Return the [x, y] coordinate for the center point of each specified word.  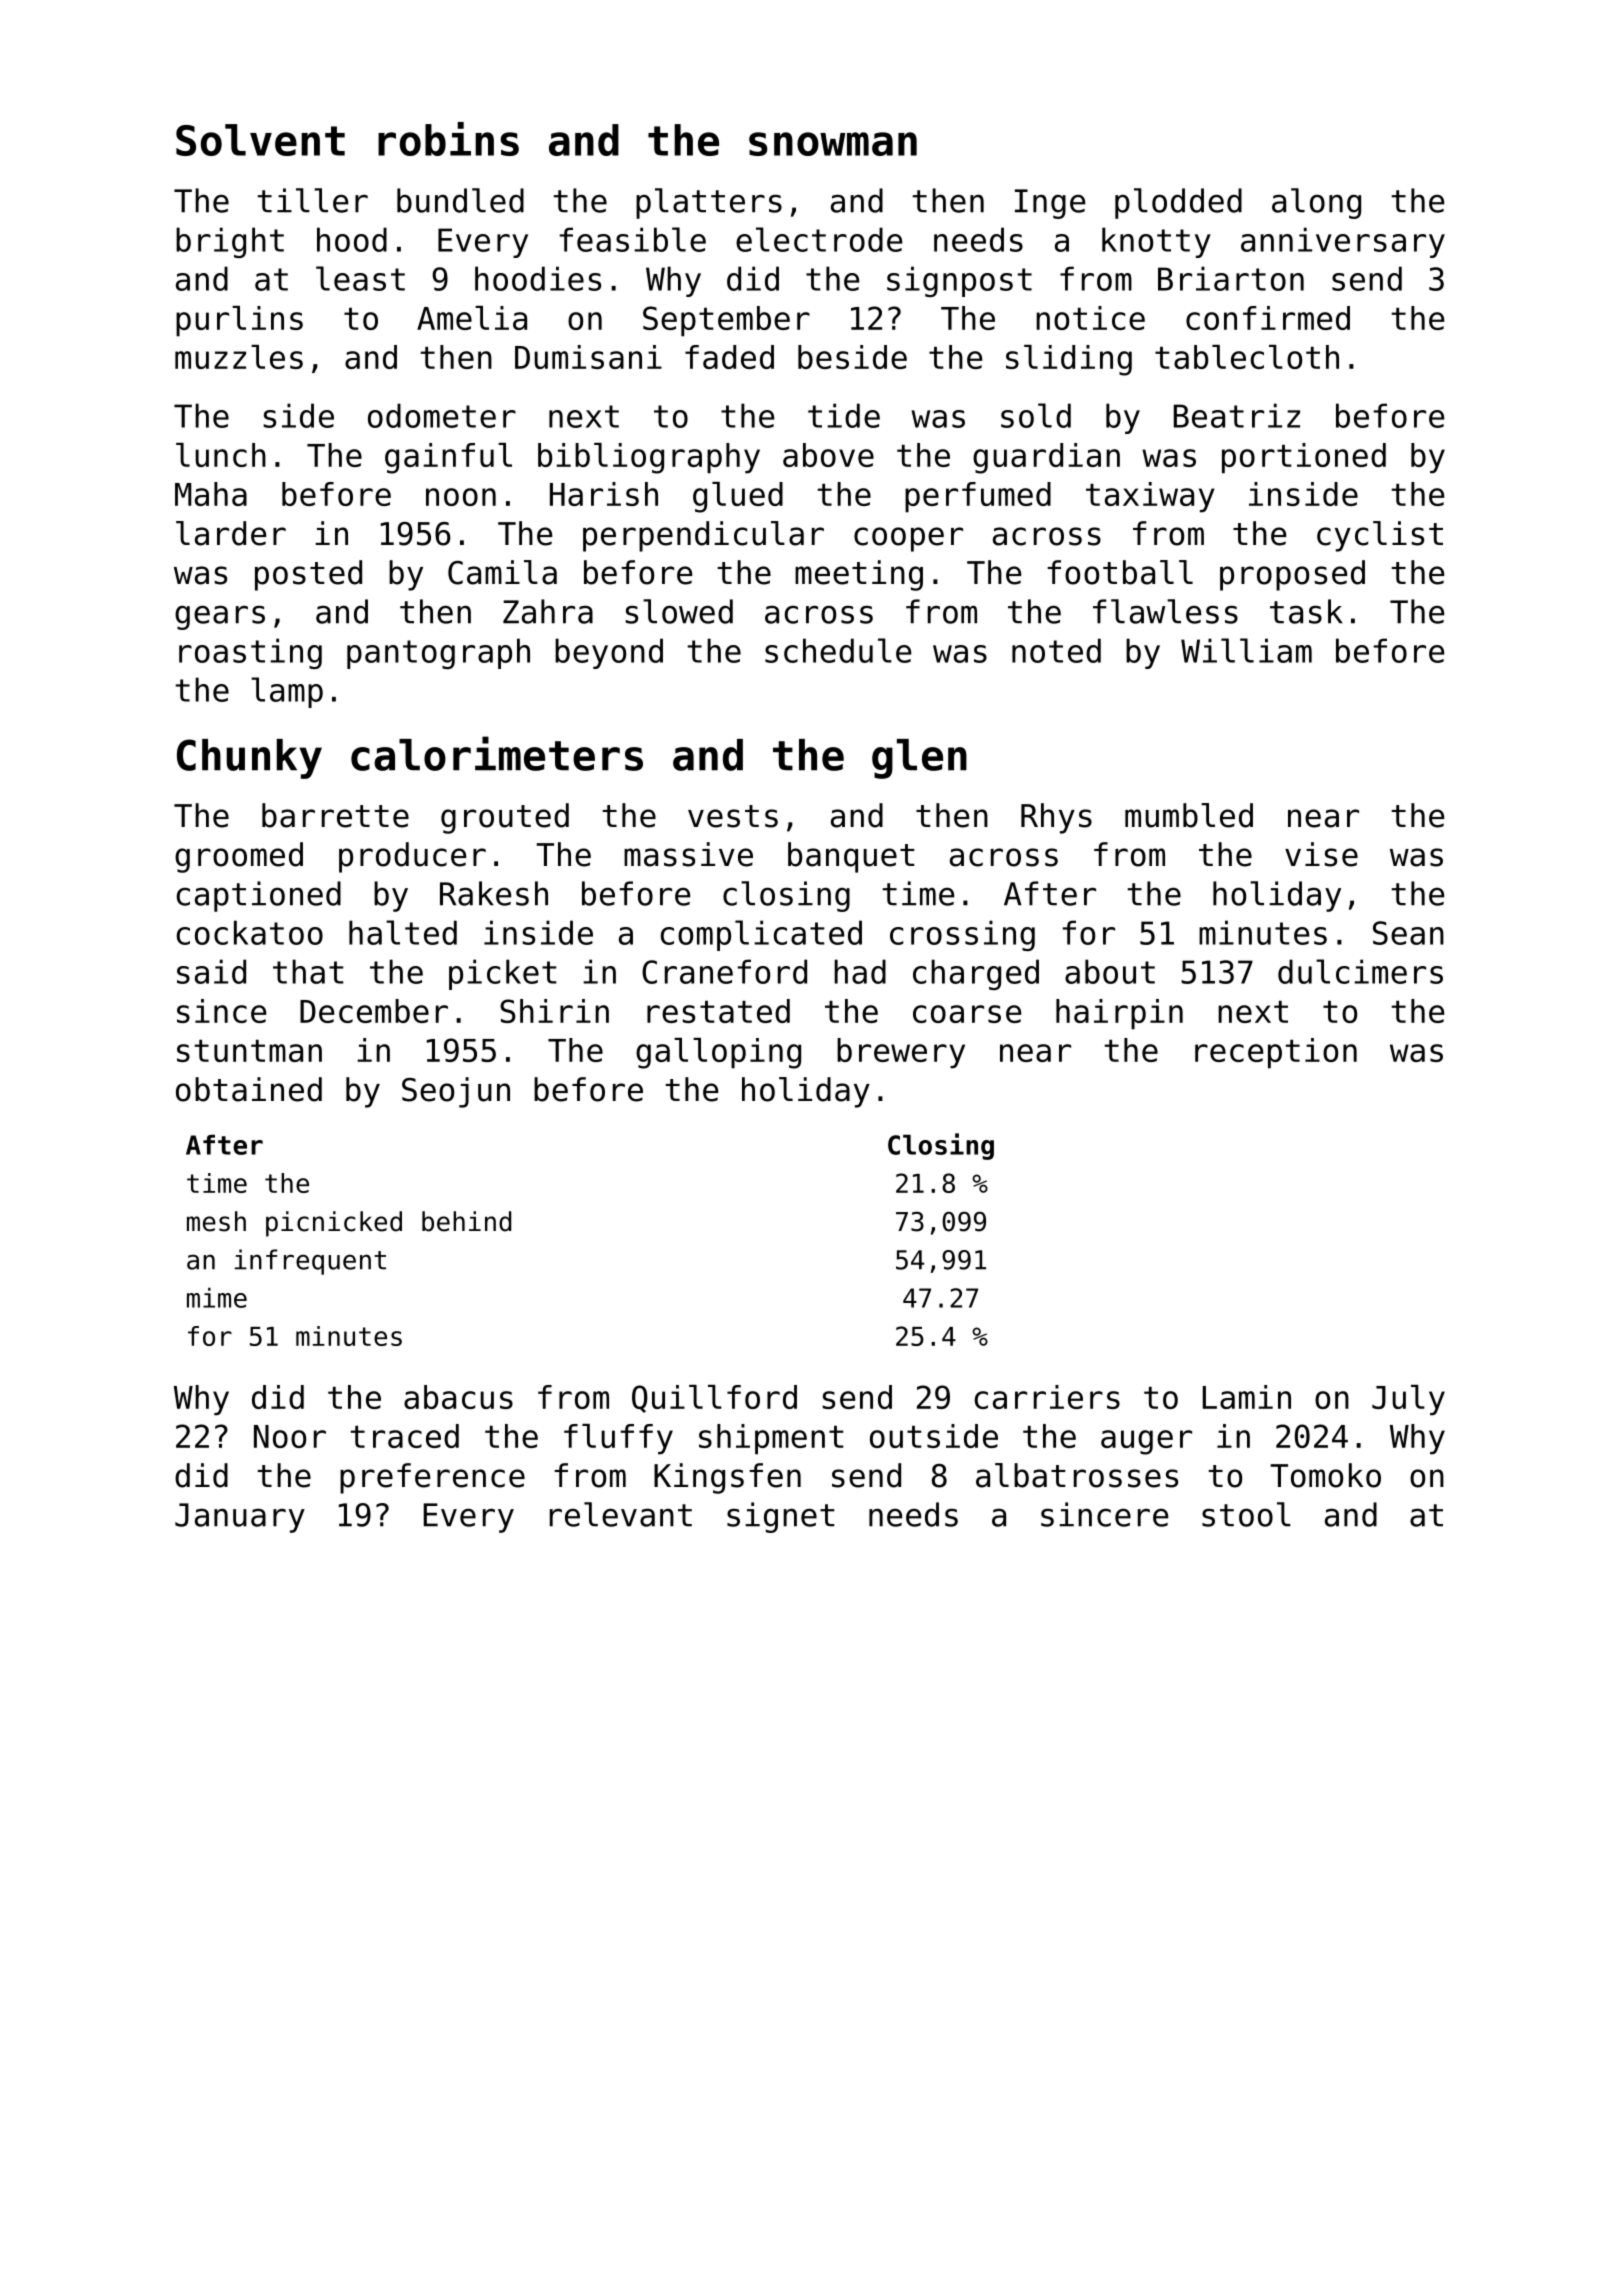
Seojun [456, 1092]
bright [230, 242]
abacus [458, 1397]
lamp [287, 692]
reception [1276, 1053]
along [1316, 203]
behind [466, 1221]
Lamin [1247, 1397]
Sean [1408, 933]
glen [919, 759]
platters [709, 203]
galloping [718, 1053]
